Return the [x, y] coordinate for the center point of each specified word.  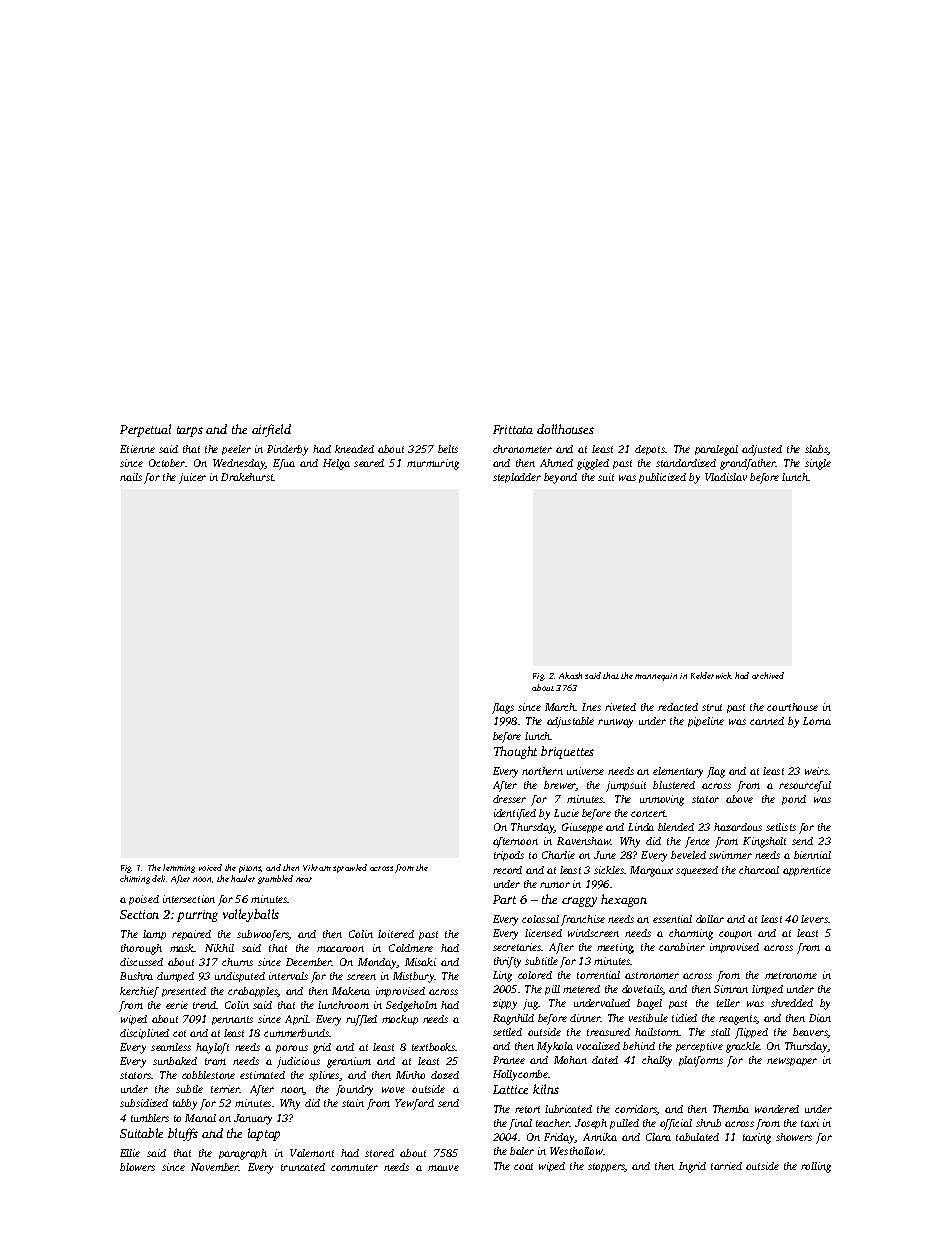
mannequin [656, 677]
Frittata [513, 429]
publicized [662, 478]
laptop [264, 1134]
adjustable [570, 722]
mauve [443, 1168]
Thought [515, 752]
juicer [192, 478]
